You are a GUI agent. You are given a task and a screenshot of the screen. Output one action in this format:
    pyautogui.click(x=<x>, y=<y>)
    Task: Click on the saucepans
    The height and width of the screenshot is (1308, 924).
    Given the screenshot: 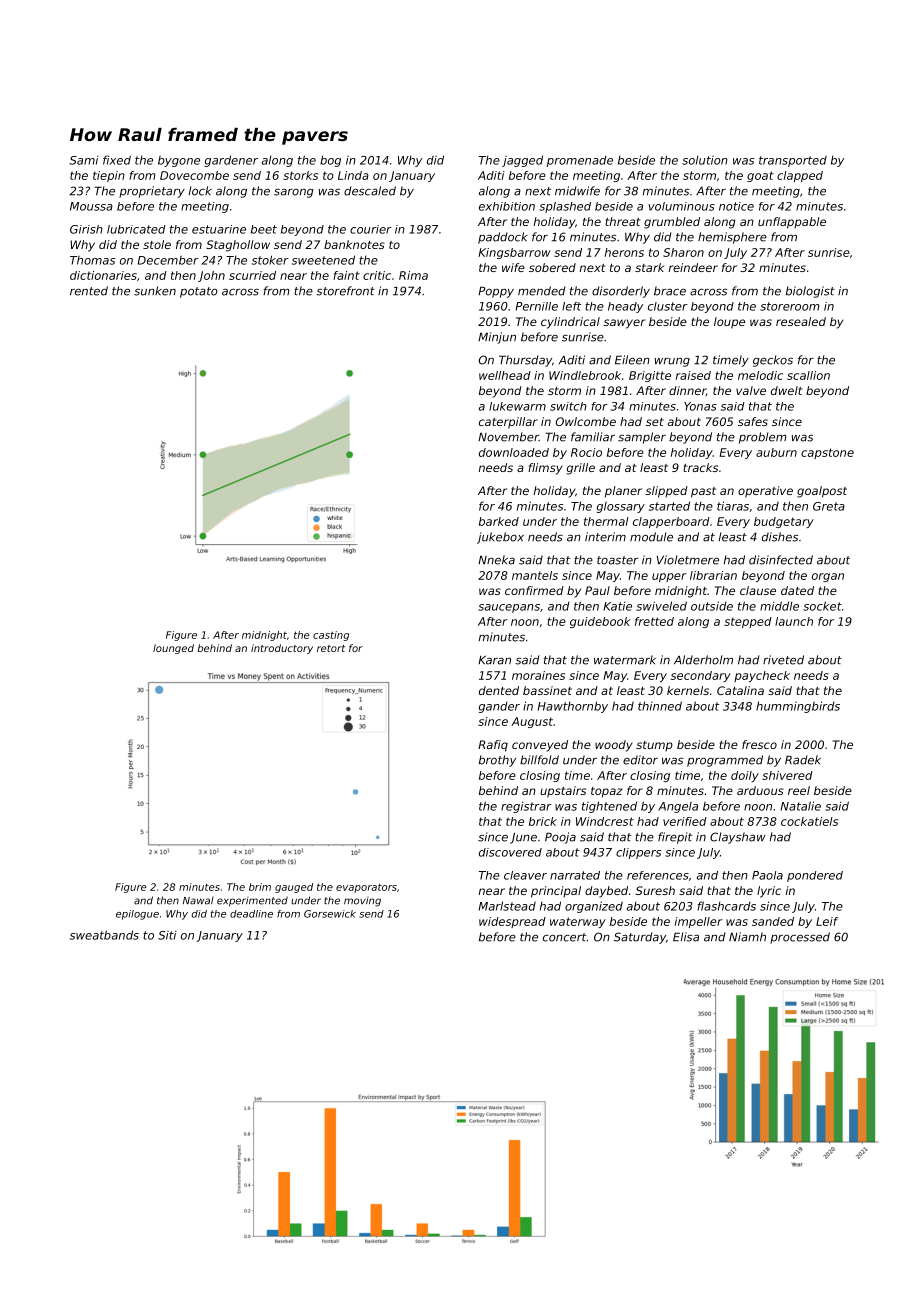 What is the action you would take?
    pyautogui.click(x=509, y=608)
